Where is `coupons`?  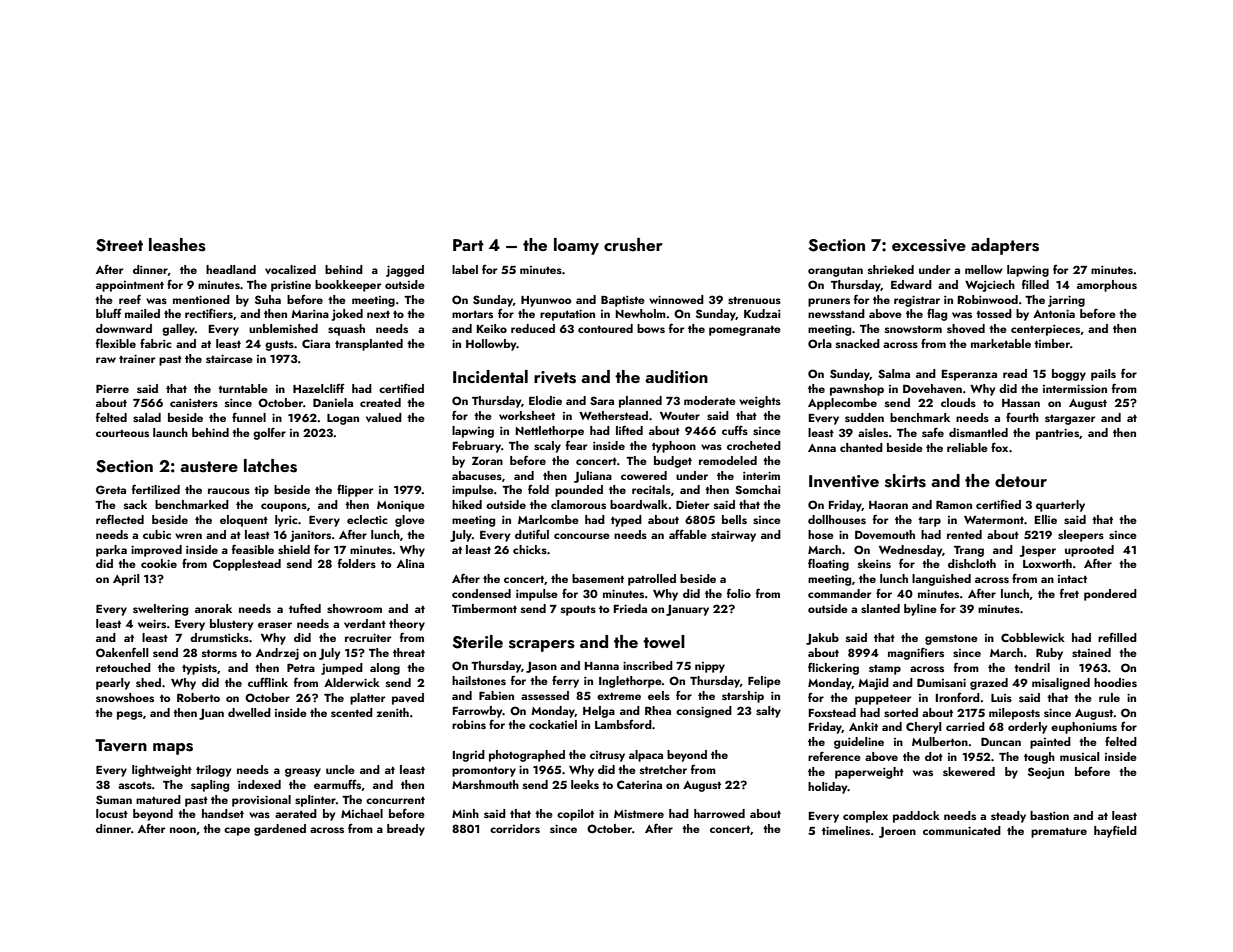
coupons is located at coordinates (284, 507).
